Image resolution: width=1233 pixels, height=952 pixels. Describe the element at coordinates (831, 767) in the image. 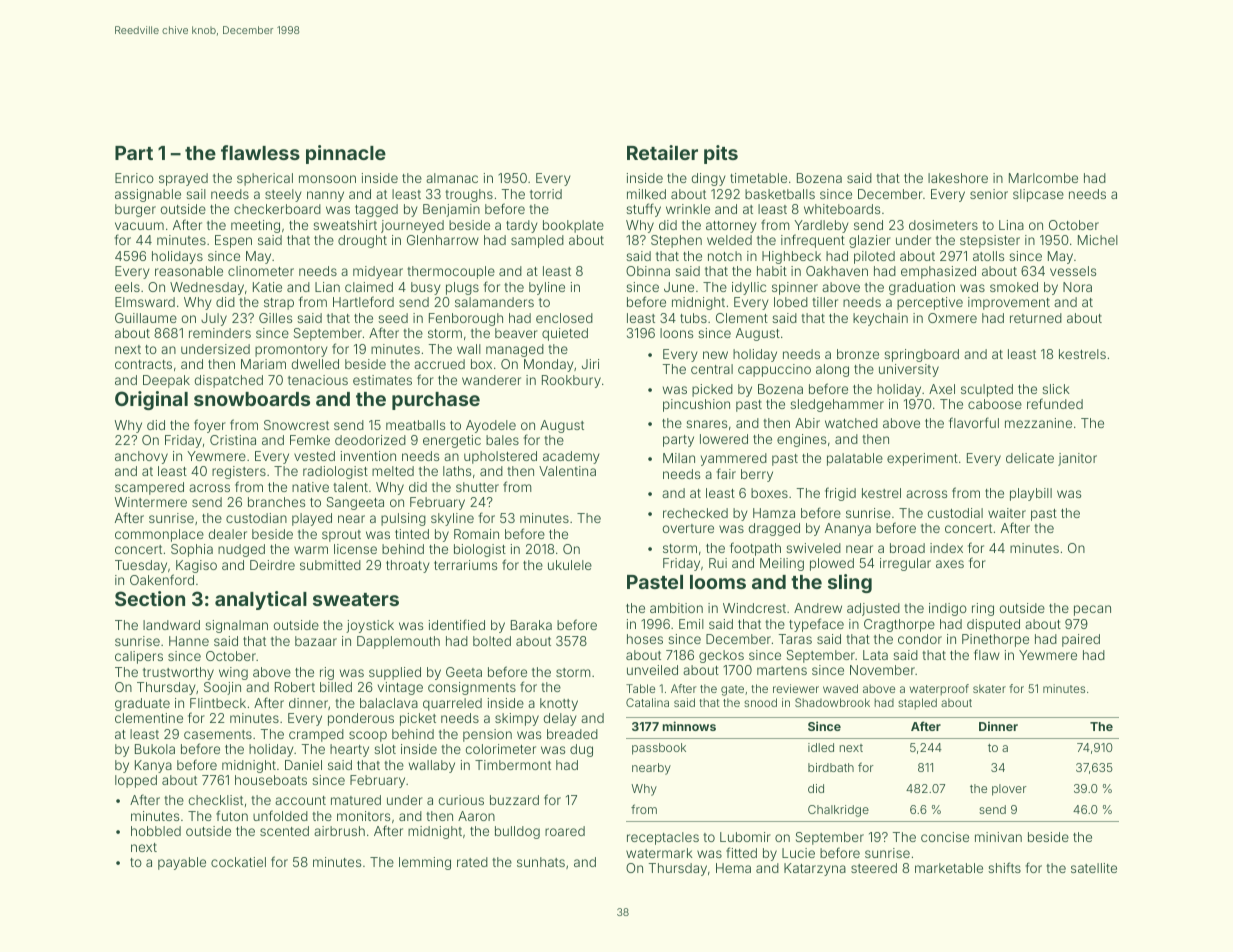

I see `birdbath` at that location.
